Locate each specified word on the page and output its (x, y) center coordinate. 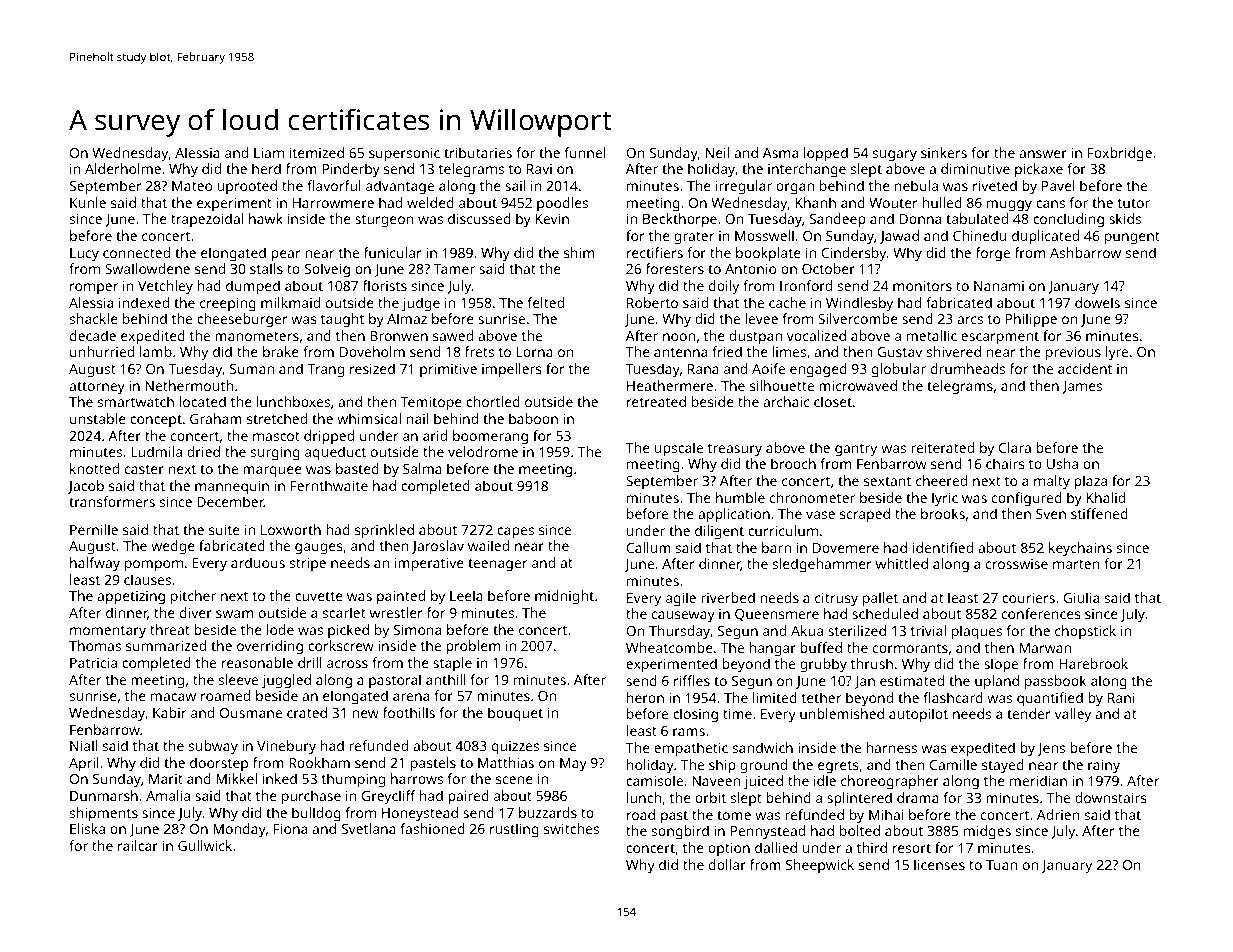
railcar (138, 845)
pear (286, 256)
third (872, 847)
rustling (514, 830)
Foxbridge (1120, 154)
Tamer (454, 269)
